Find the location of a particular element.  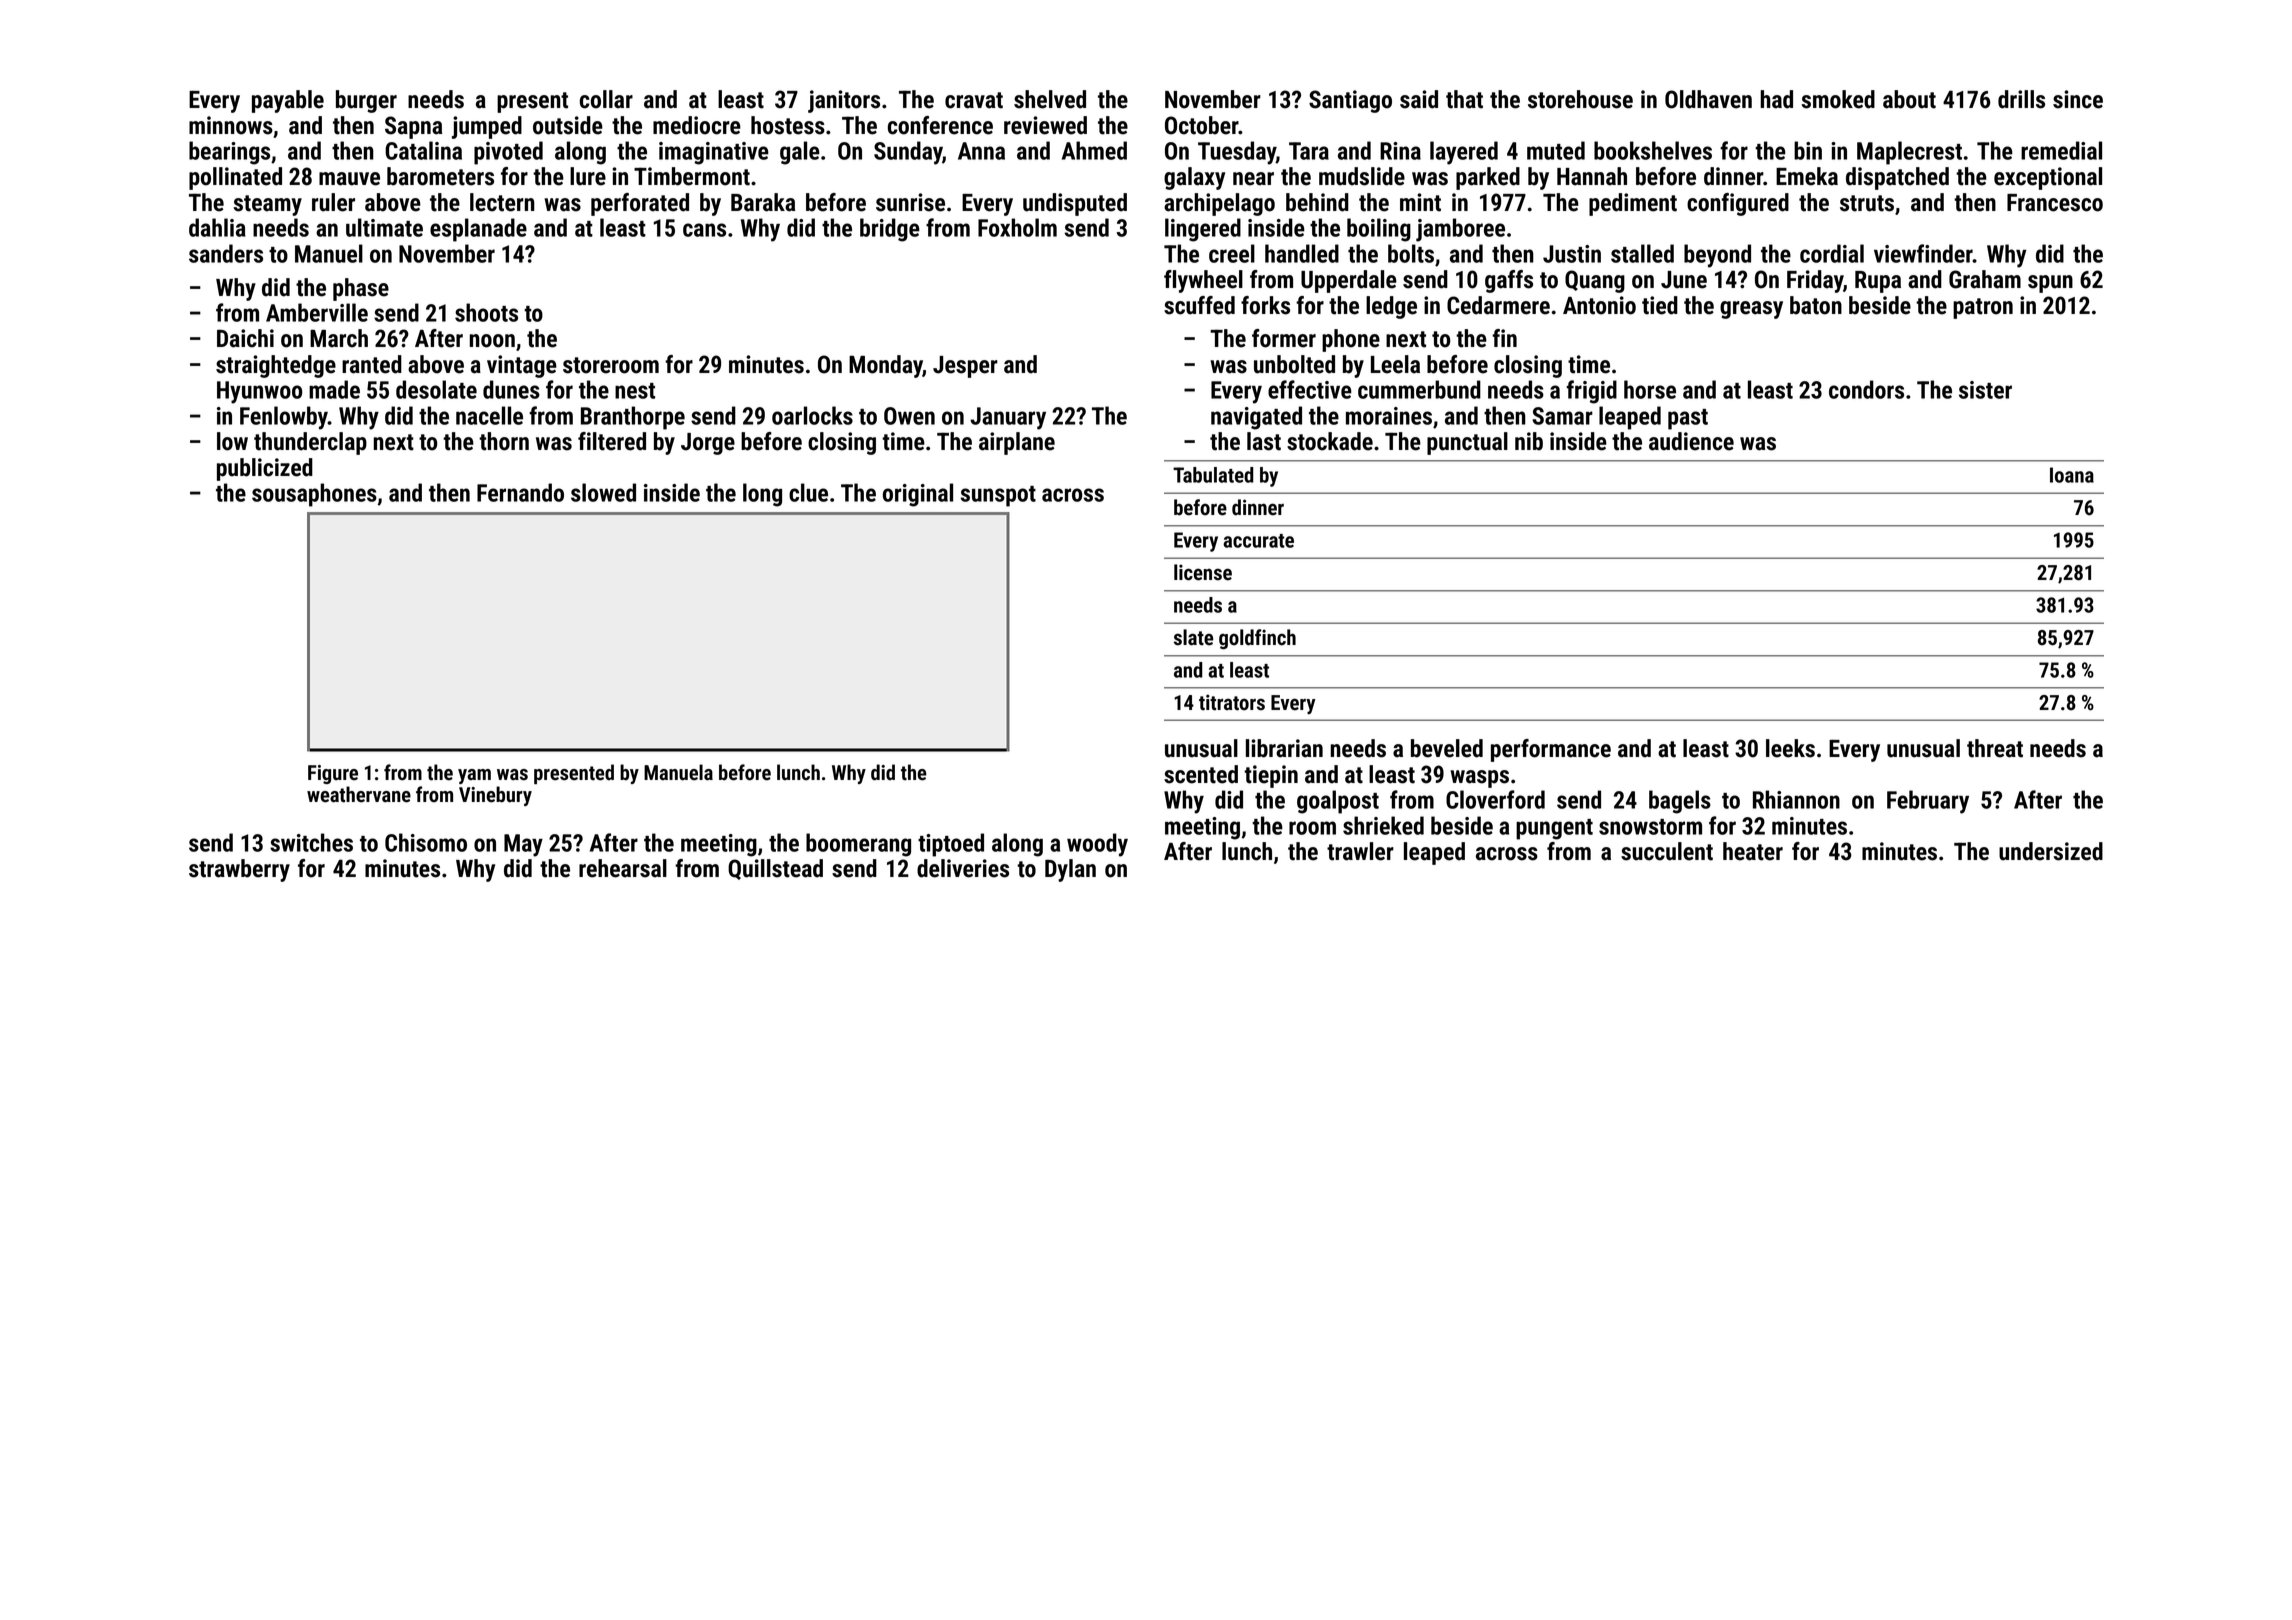

vintage is located at coordinates (522, 366).
